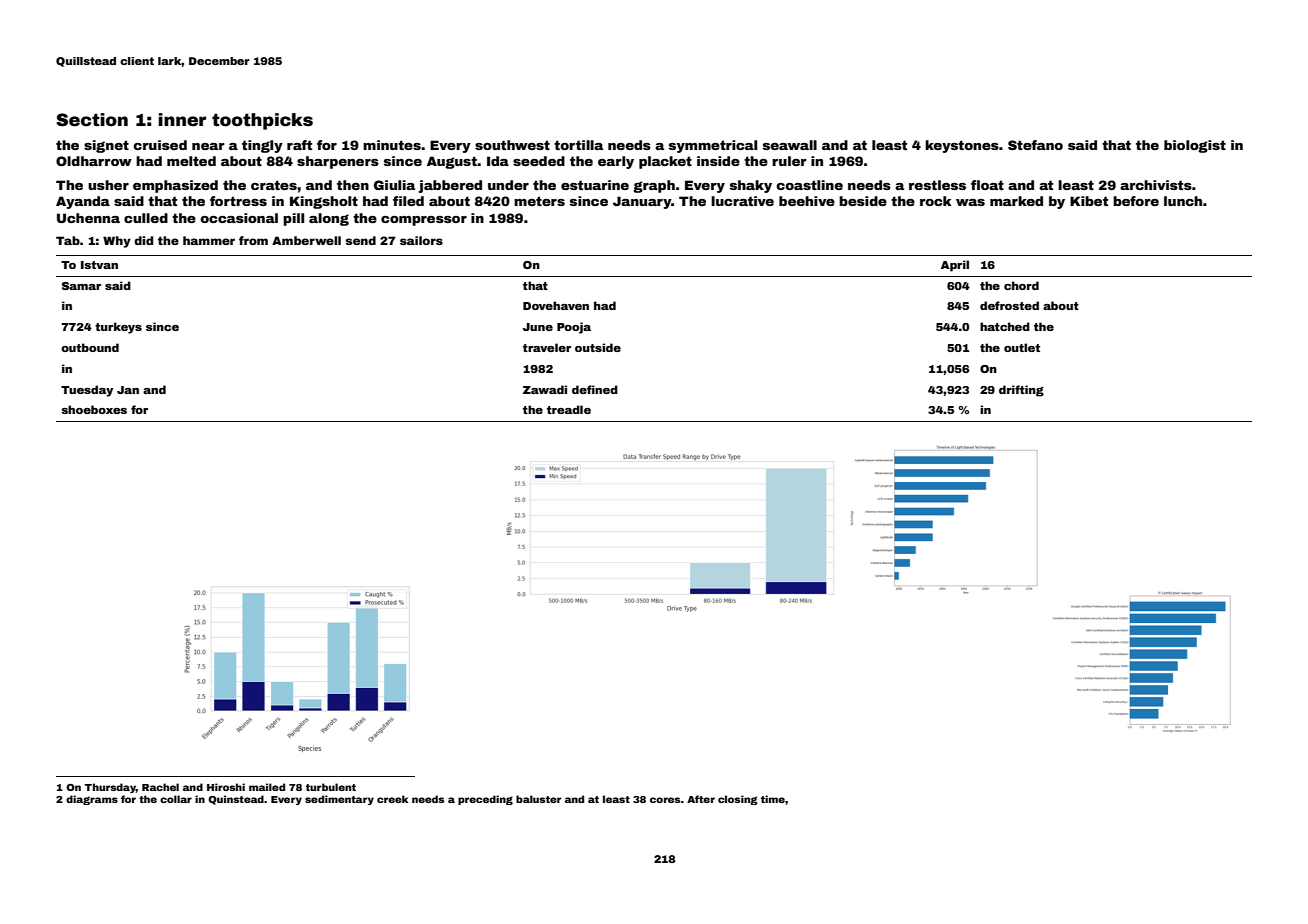 The image size is (1308, 924). What do you see at coordinates (1021, 391) in the screenshot?
I see `drifting` at bounding box center [1021, 391].
